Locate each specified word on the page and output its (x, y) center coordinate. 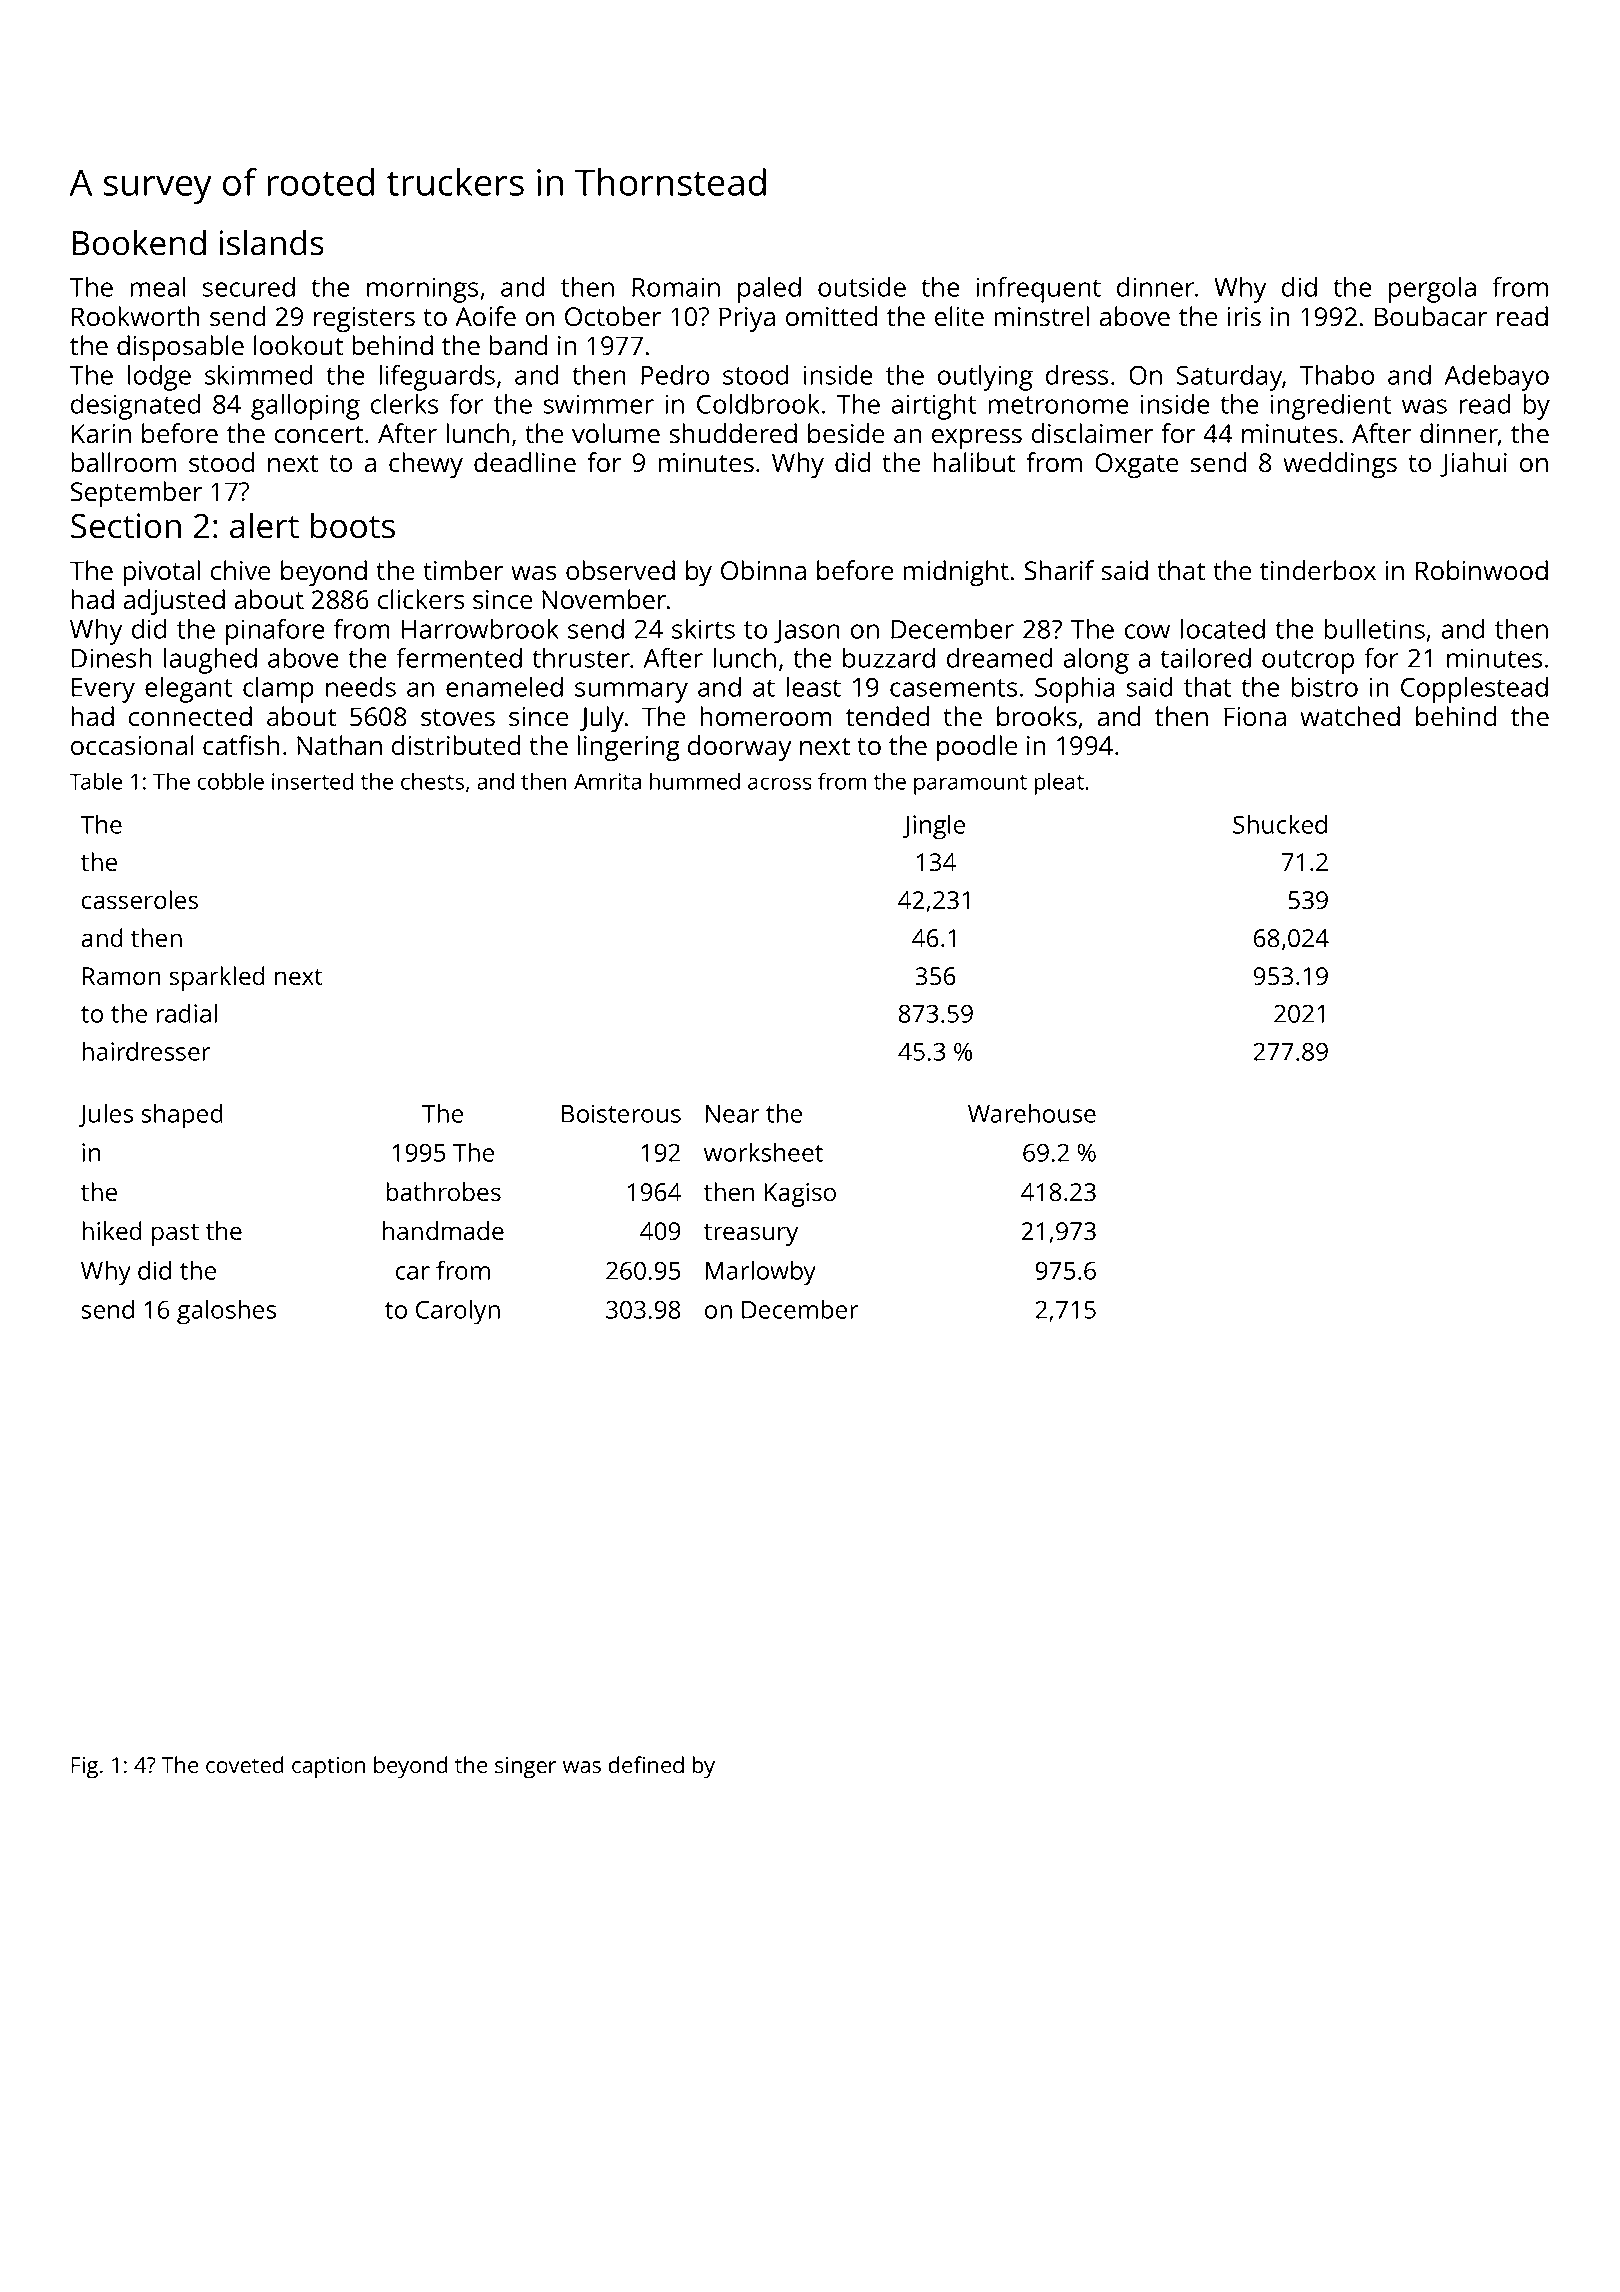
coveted (244, 1764)
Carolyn (458, 1312)
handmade (443, 1231)
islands (271, 242)
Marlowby (761, 1273)
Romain (676, 287)
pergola (1432, 290)
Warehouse (1032, 1113)
